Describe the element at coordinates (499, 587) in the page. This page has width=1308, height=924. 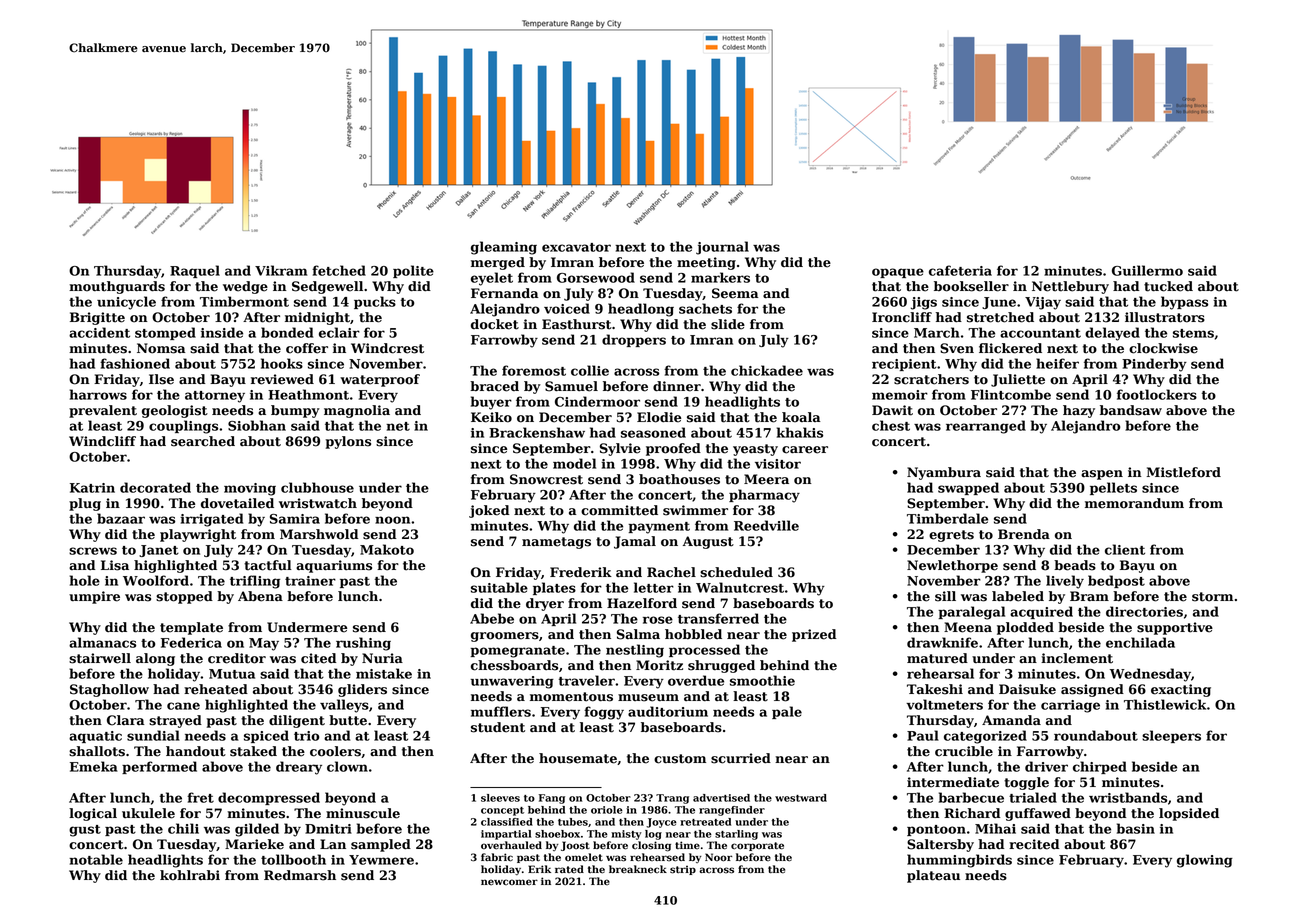
I see `suitable` at that location.
